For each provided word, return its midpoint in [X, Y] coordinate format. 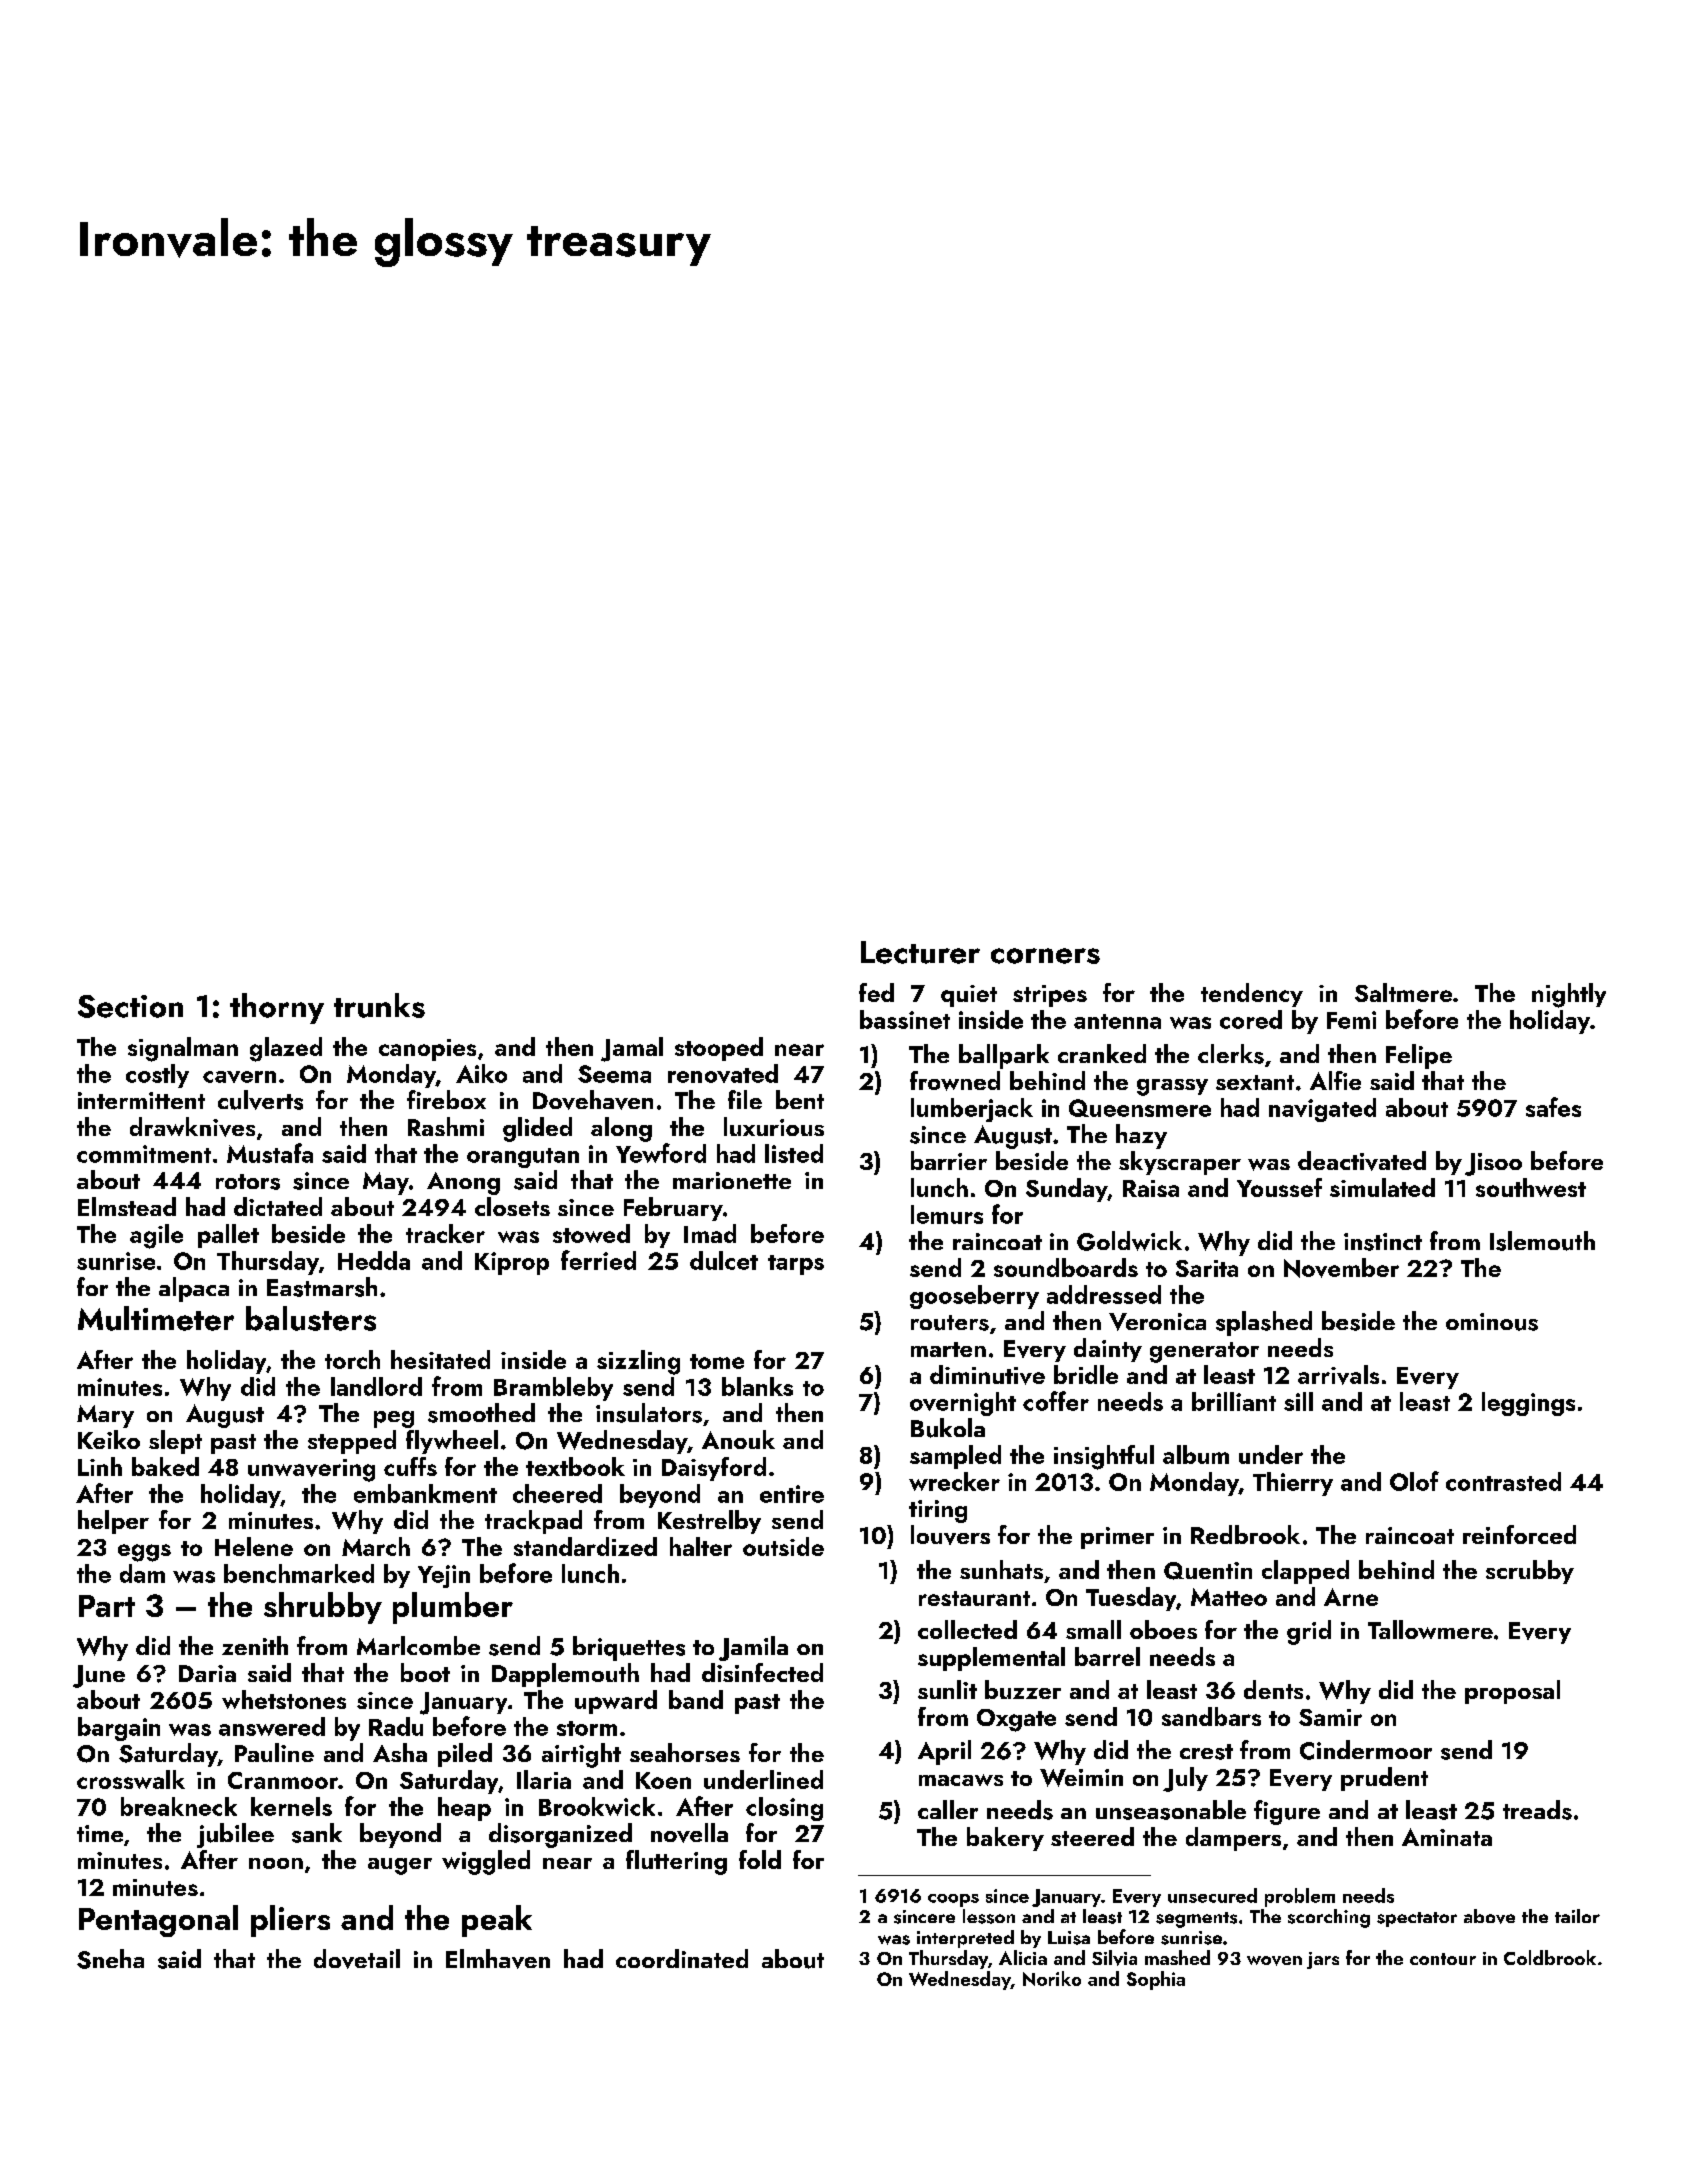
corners [1045, 956]
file [745, 1099]
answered [272, 1726]
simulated [1382, 1187]
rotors [248, 1182]
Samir [1330, 1717]
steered [1092, 1836]
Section [130, 1006]
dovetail [357, 1959]
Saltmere [1403, 992]
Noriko [1052, 1978]
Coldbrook [1550, 1957]
